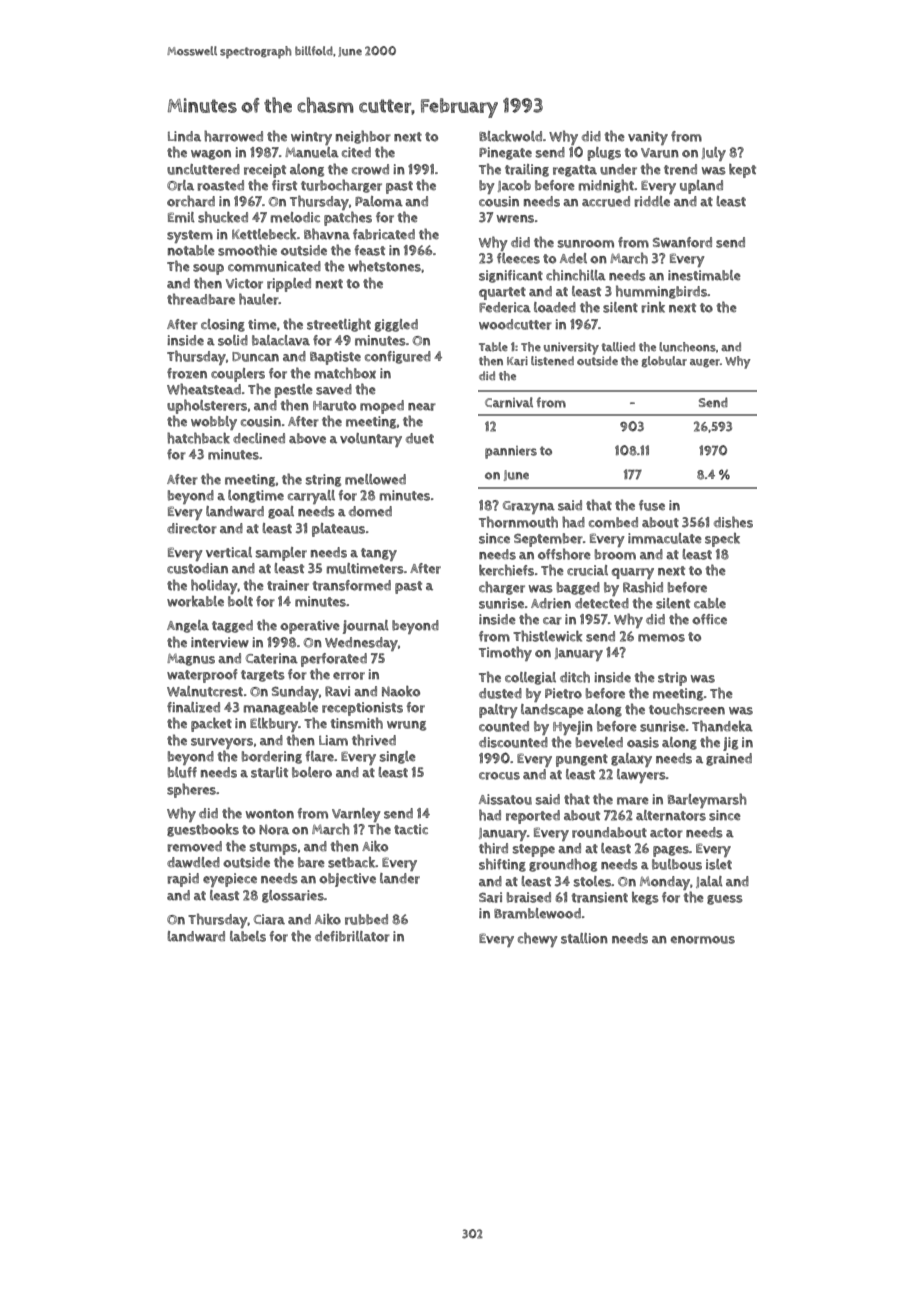  What do you see at coordinates (401, 691) in the screenshot?
I see `Naoko` at bounding box center [401, 691].
